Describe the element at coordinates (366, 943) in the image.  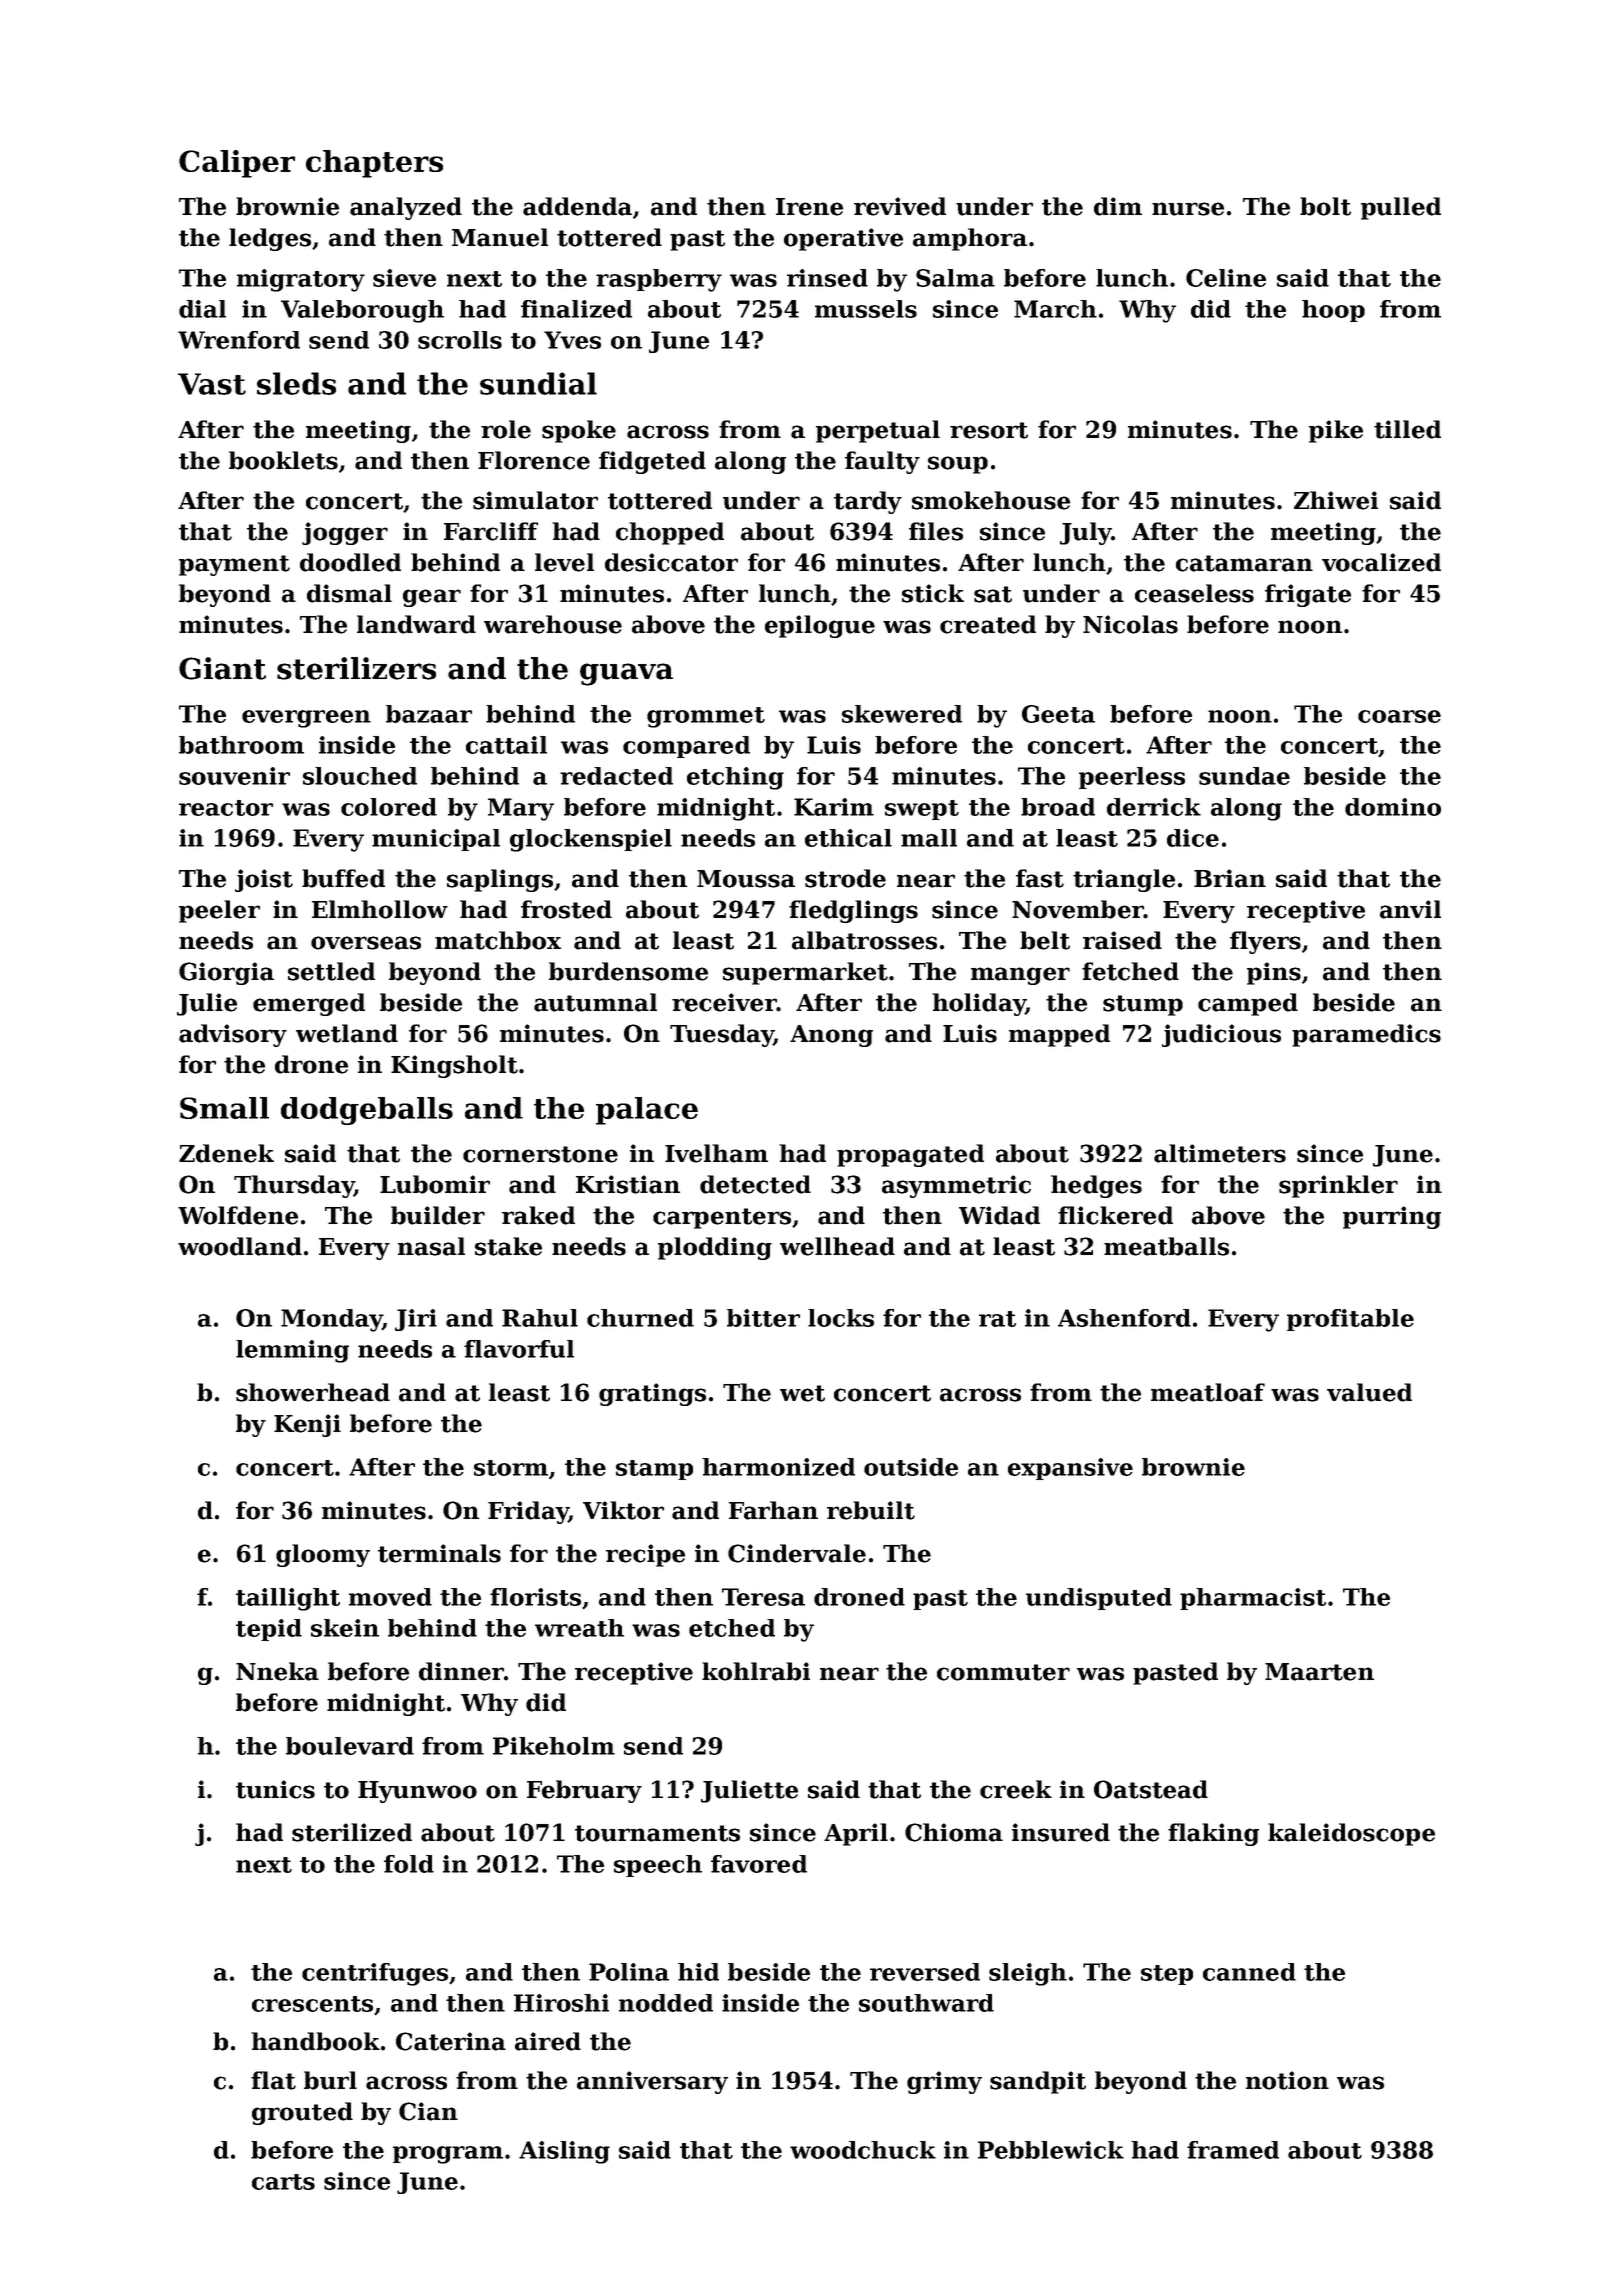
I see `overseas` at that location.
